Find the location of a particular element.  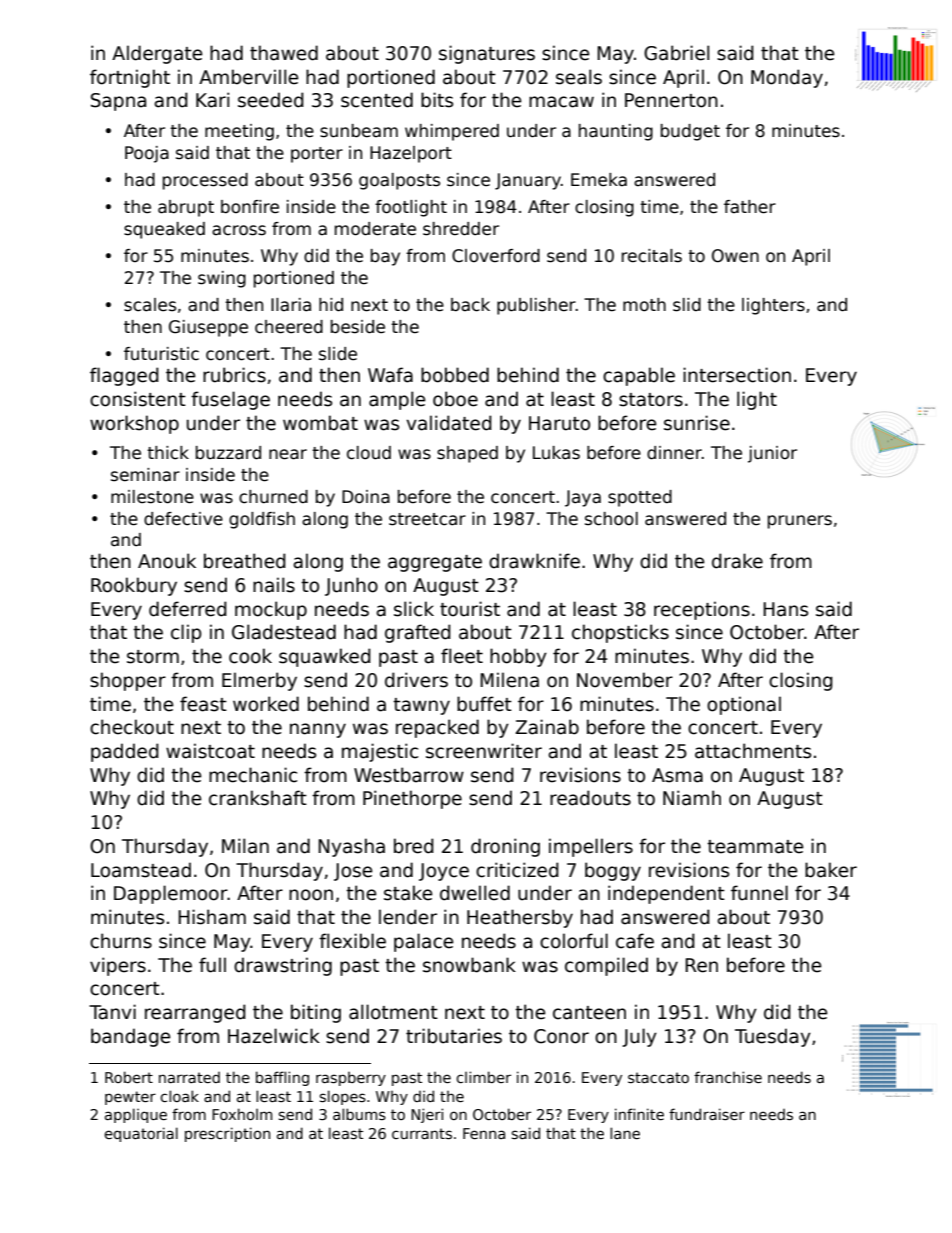

signatures is located at coordinates (487, 54).
